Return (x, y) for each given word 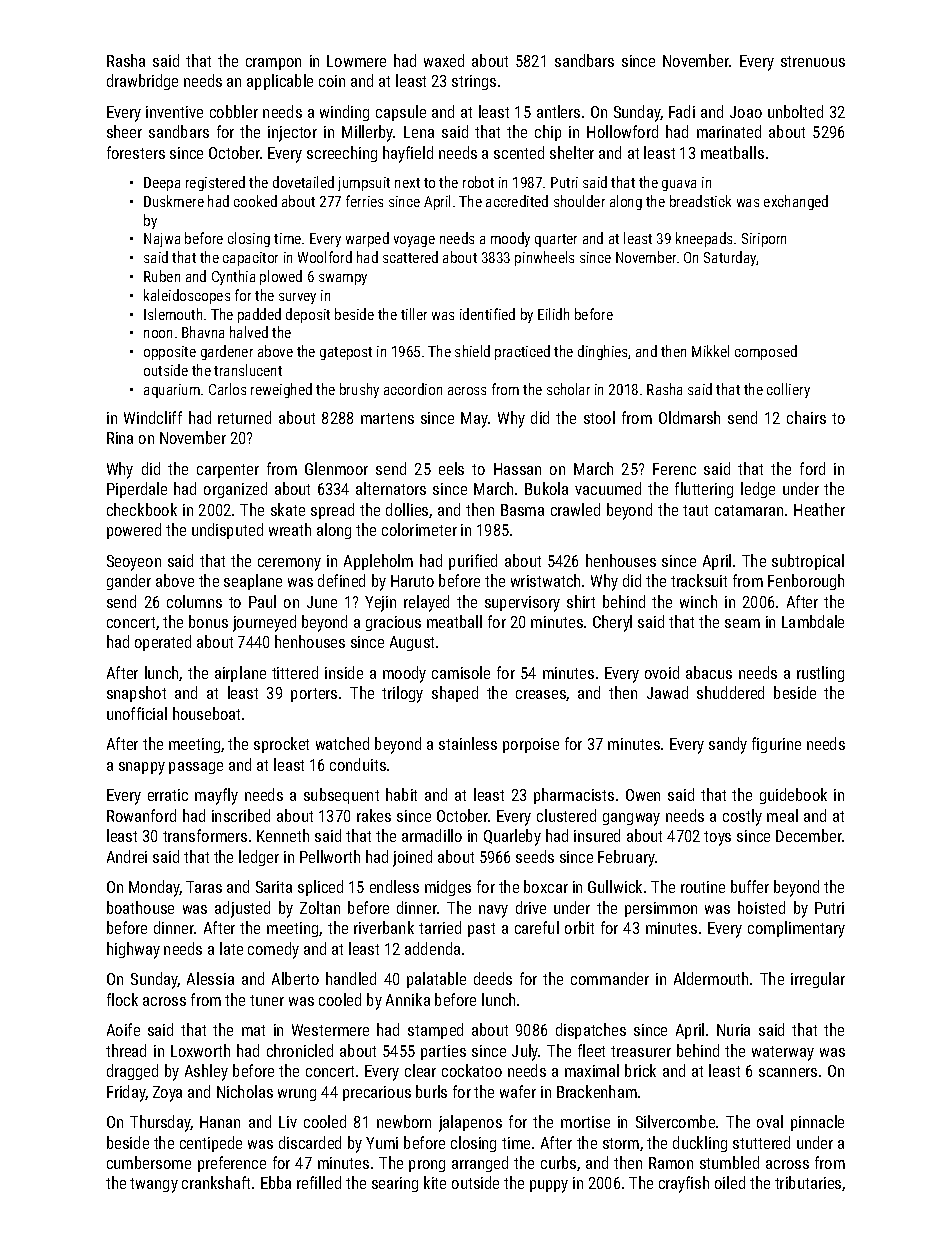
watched (342, 743)
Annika (408, 999)
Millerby (368, 133)
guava (679, 185)
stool (599, 417)
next (407, 183)
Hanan (220, 1122)
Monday (154, 888)
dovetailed (303, 182)
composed (766, 352)
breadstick (700, 201)
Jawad (667, 692)
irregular (818, 980)
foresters (136, 152)
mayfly (216, 796)
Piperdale (137, 490)
